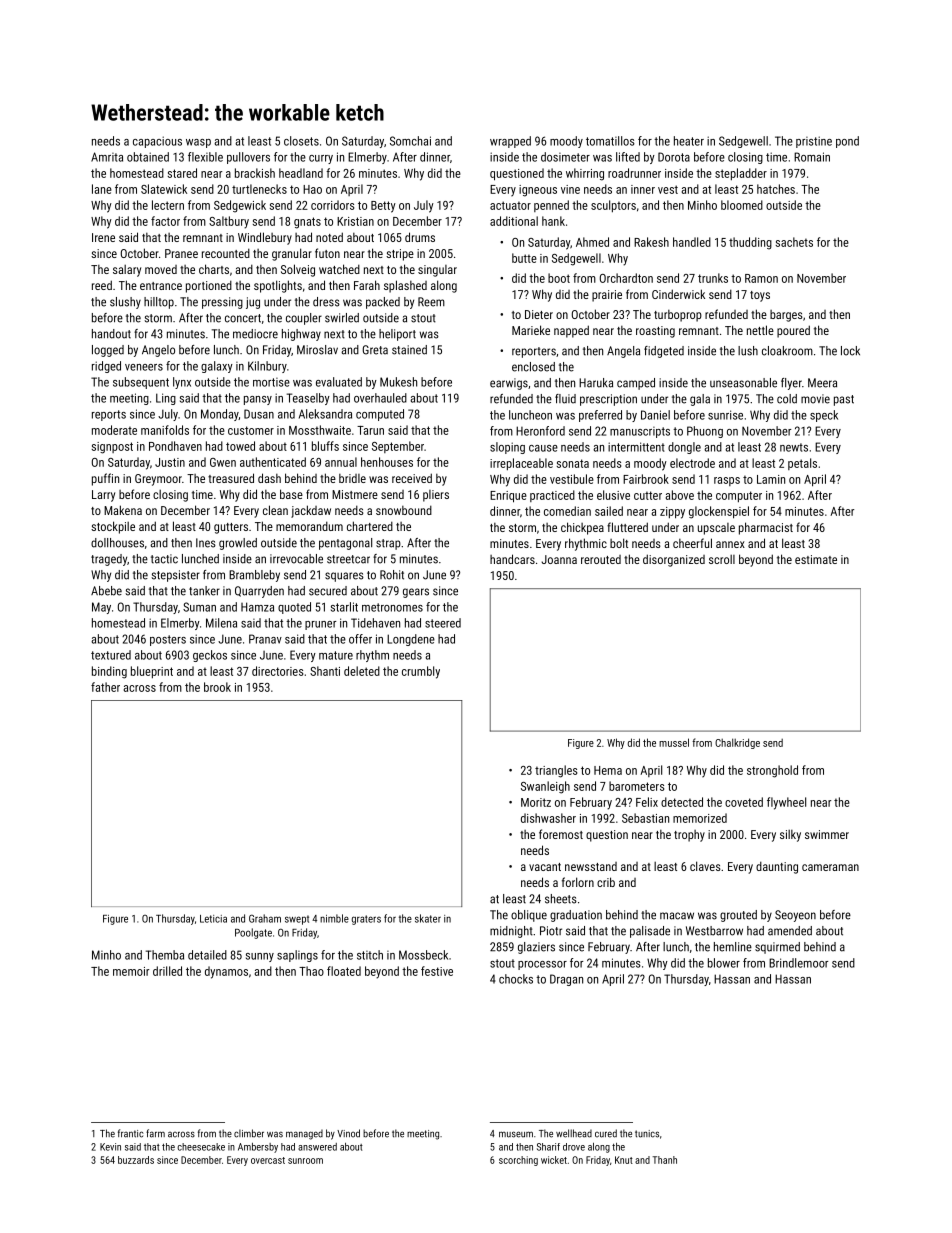 This screenshot has width=952, height=1233. I want to click on cameraman, so click(830, 867).
